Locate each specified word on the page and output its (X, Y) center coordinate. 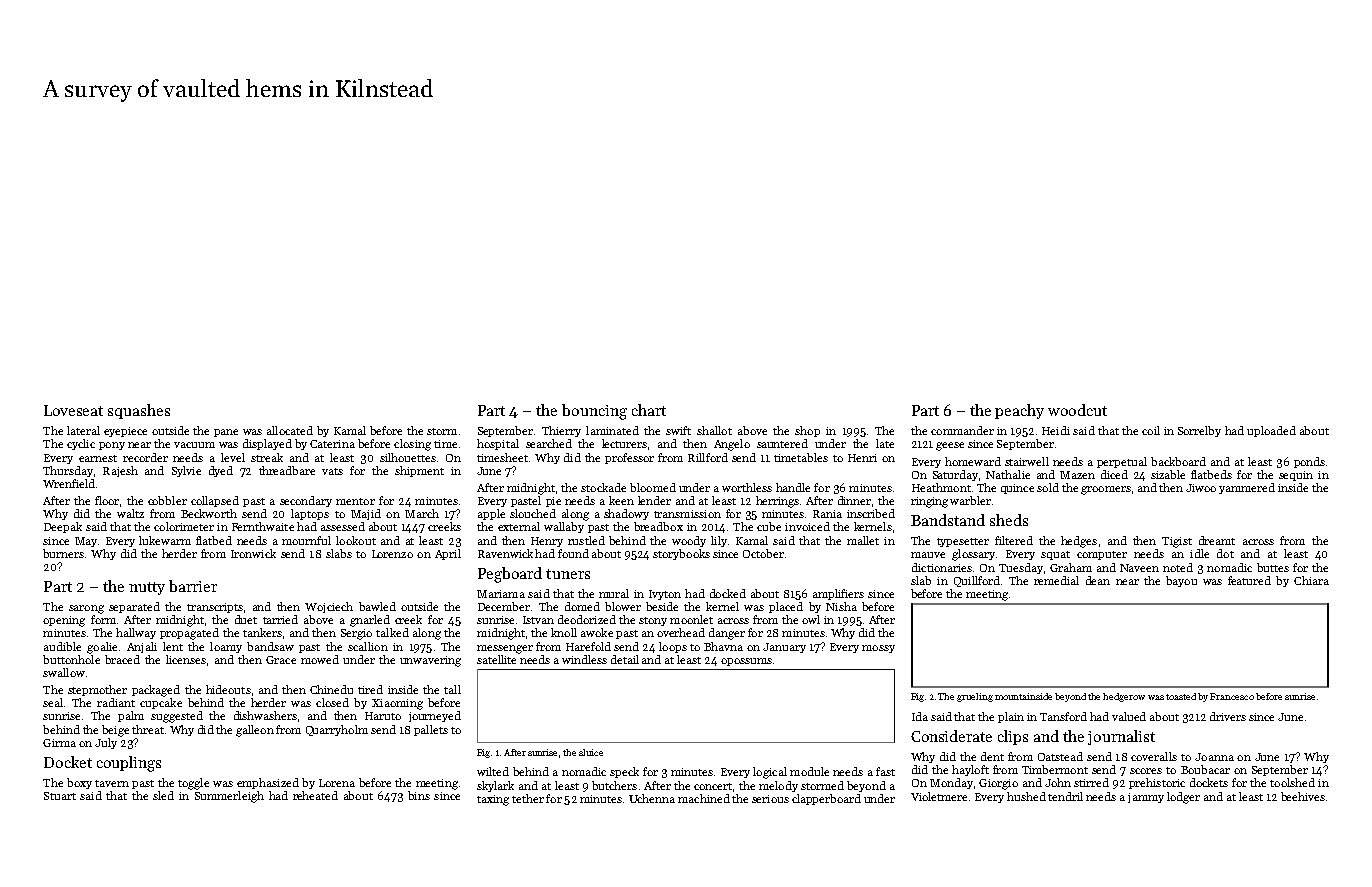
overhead (681, 632)
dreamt (1217, 540)
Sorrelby (1199, 431)
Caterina (332, 444)
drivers (1228, 716)
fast (885, 771)
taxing (493, 800)
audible (62, 646)
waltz (130, 513)
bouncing (594, 412)
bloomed (653, 487)
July (106, 743)
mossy (878, 649)
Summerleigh (229, 797)
